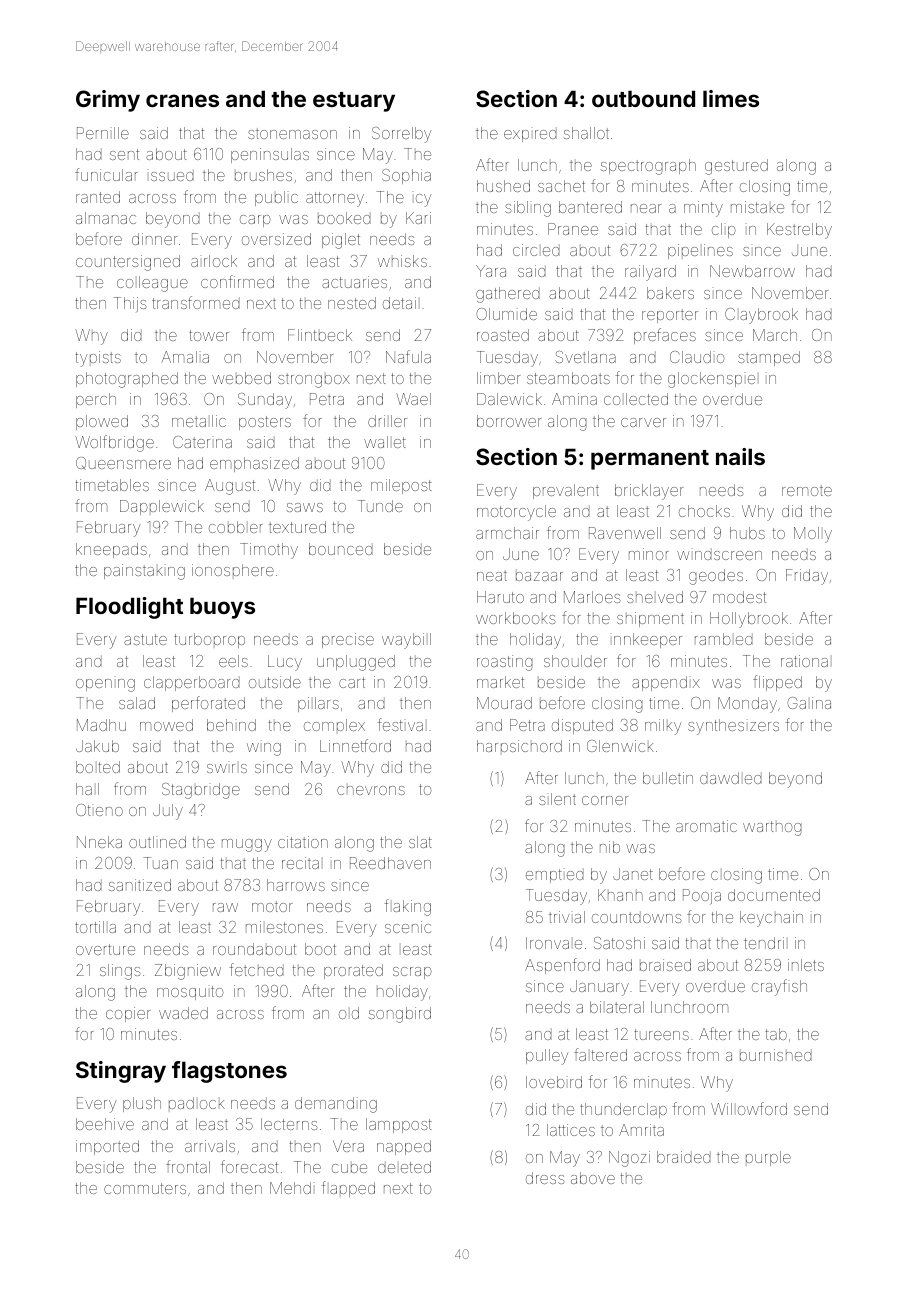 The width and height of the screenshot is (908, 1316). What do you see at coordinates (106, 218) in the screenshot?
I see `almanac` at bounding box center [106, 218].
